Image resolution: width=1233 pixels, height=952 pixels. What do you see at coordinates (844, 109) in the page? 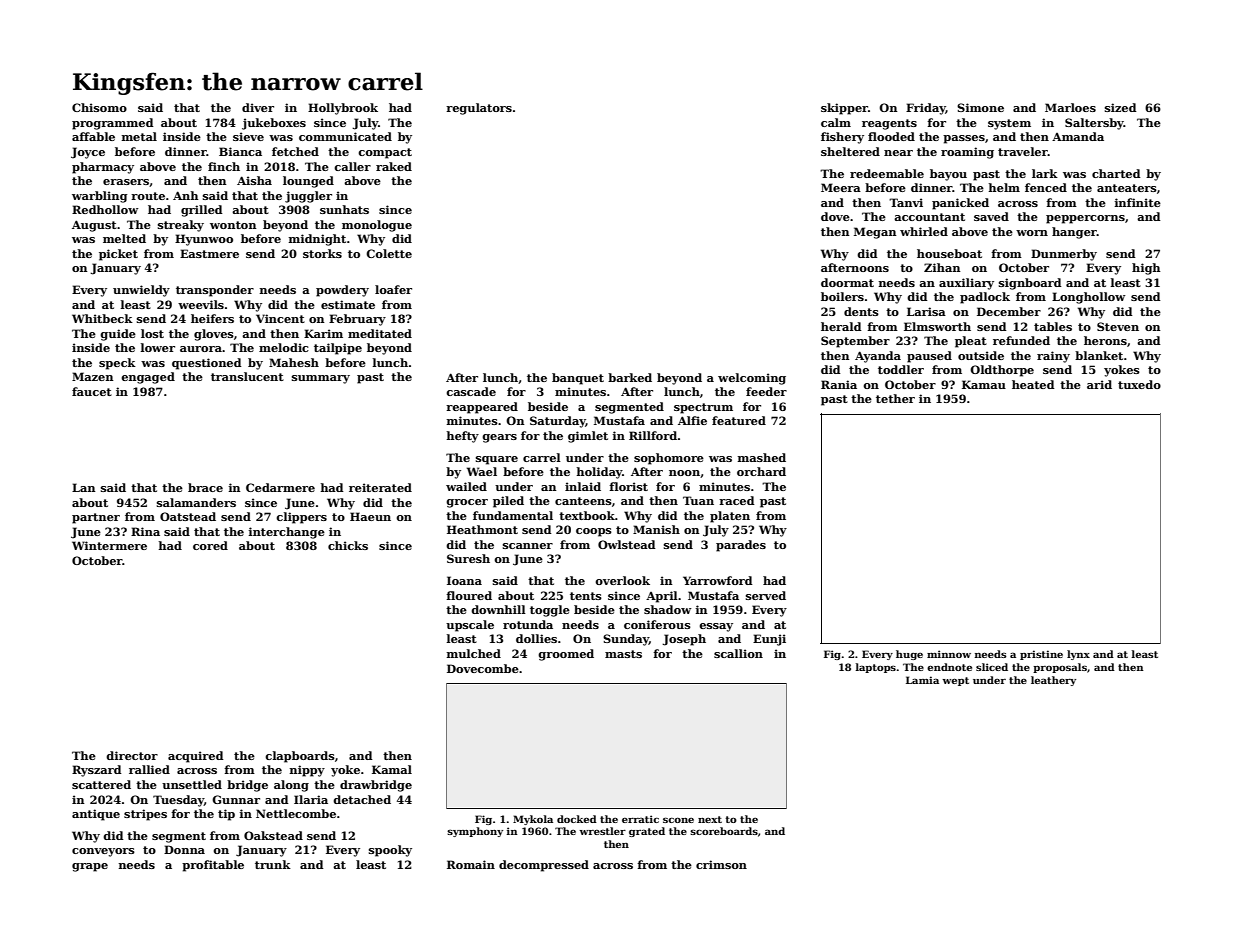
I see `skipper` at bounding box center [844, 109].
